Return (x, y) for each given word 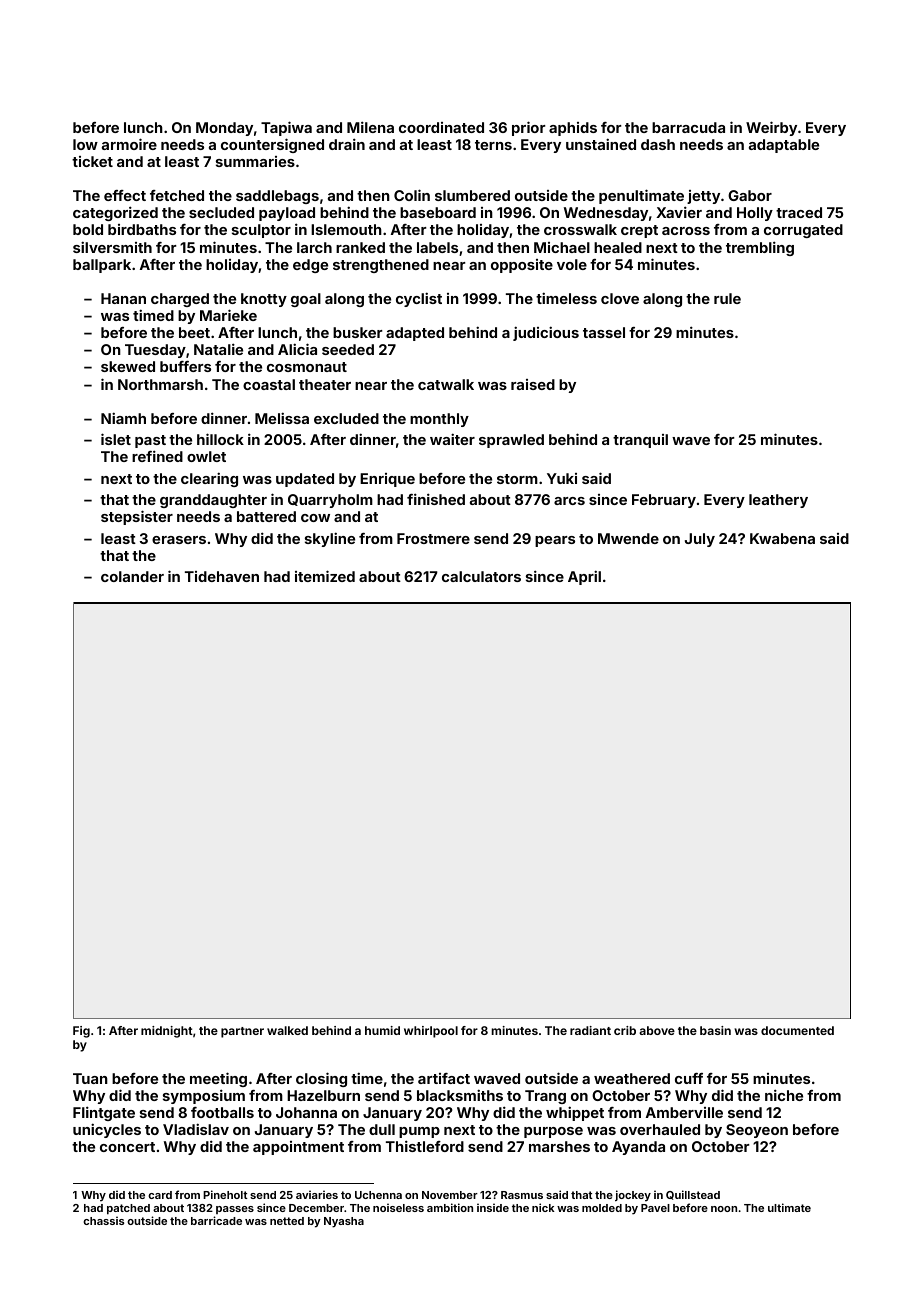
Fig (81, 1032)
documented (797, 1030)
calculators (481, 576)
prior (529, 128)
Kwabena (782, 538)
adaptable (784, 146)
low (85, 144)
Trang (545, 1097)
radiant (590, 1030)
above (657, 1030)
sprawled (511, 441)
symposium (204, 1096)
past (150, 441)
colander (132, 576)
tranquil (640, 441)
